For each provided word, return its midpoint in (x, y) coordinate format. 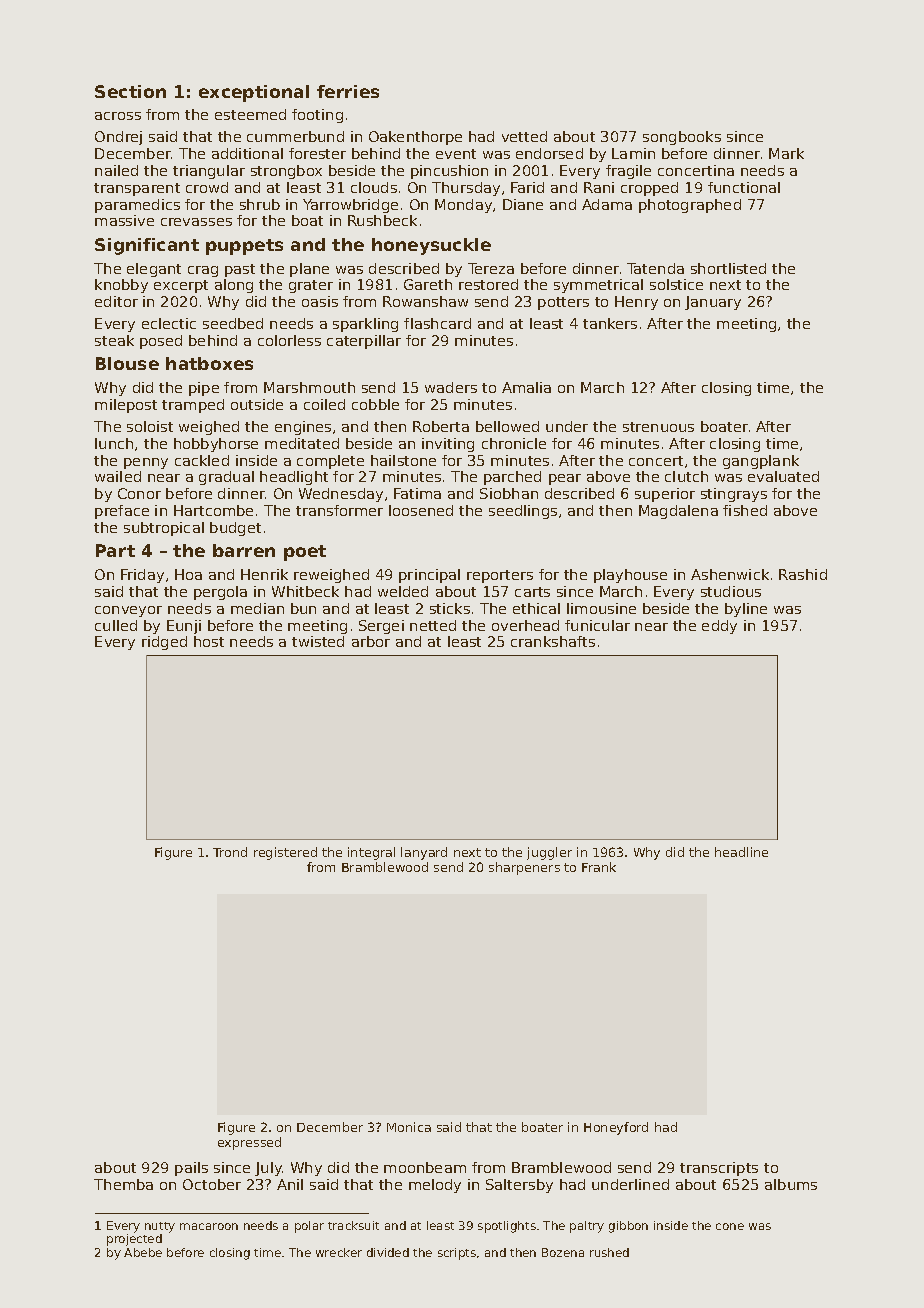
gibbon (628, 1227)
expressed (249, 1143)
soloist (150, 426)
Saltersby (519, 1186)
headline (741, 852)
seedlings (523, 512)
